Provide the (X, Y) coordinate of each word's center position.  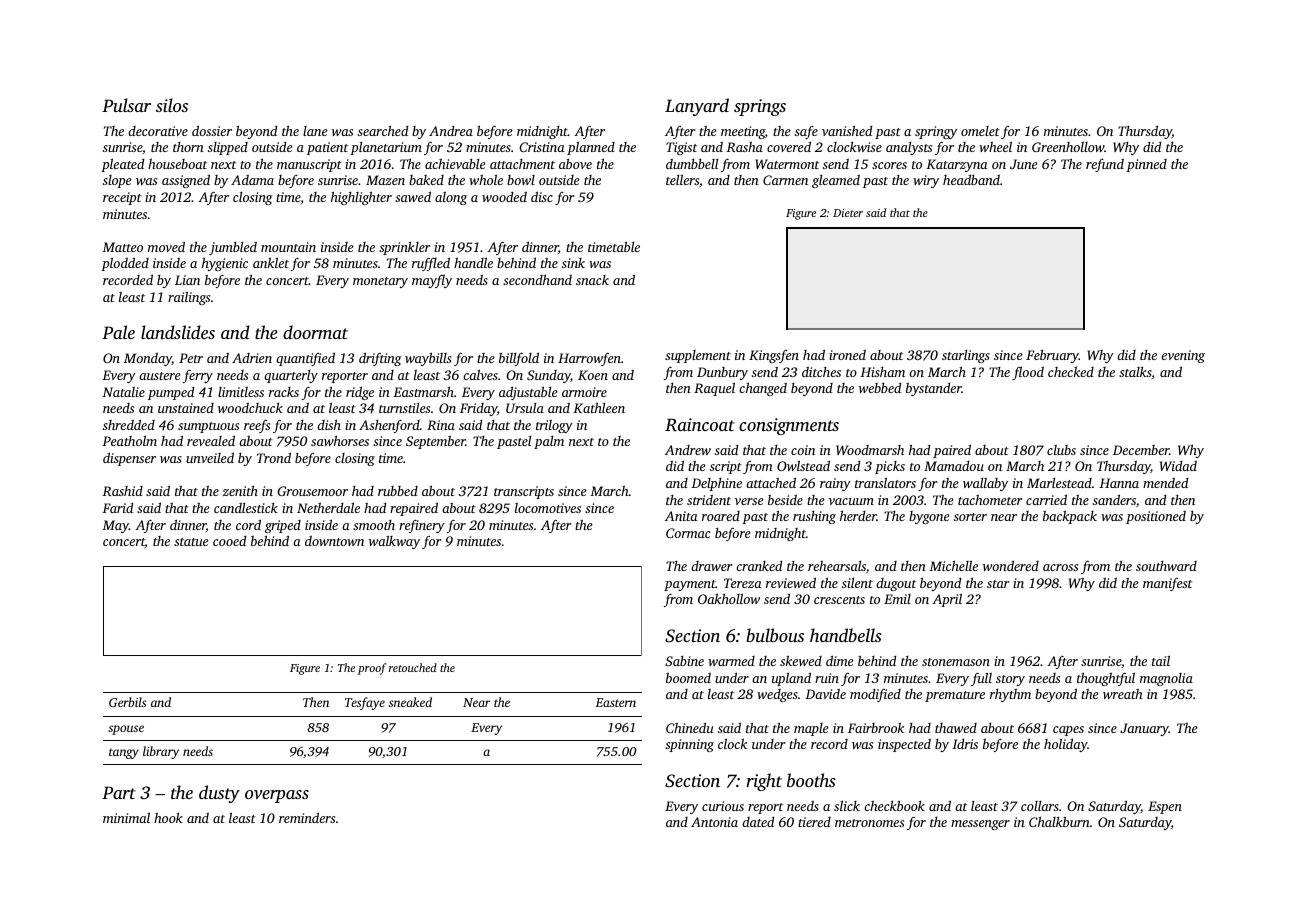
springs (760, 107)
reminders (307, 817)
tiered (814, 822)
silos (172, 105)
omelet (980, 131)
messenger (980, 825)
